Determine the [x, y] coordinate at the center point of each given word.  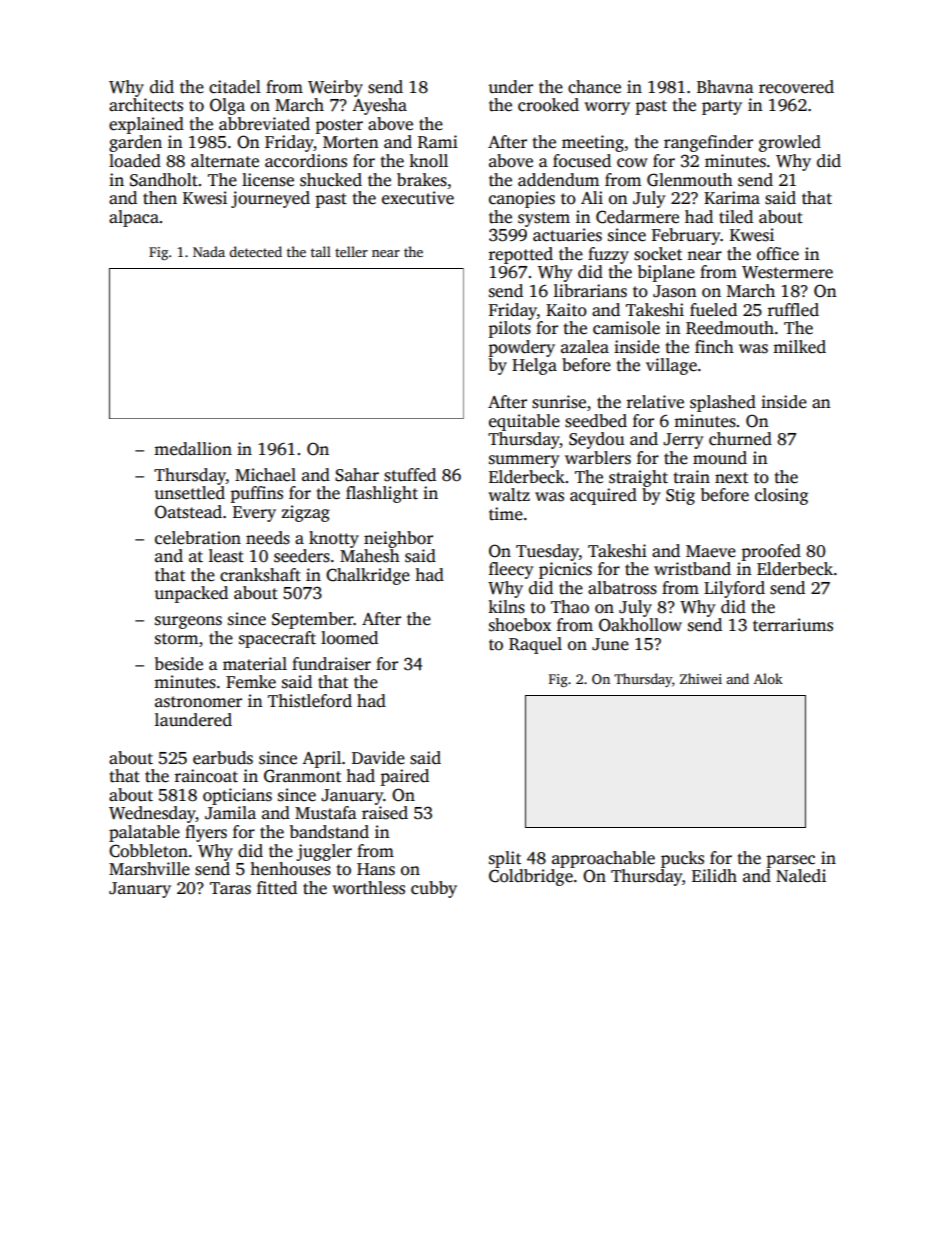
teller [351, 251]
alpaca [134, 218]
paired [405, 777]
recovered [796, 87]
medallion [193, 449]
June [610, 644]
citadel [235, 87]
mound [720, 458]
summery [524, 461]
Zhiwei [701, 678]
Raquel [535, 645]
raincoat [206, 776]
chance [594, 87]
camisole [626, 328]
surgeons [188, 622]
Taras [230, 888]
